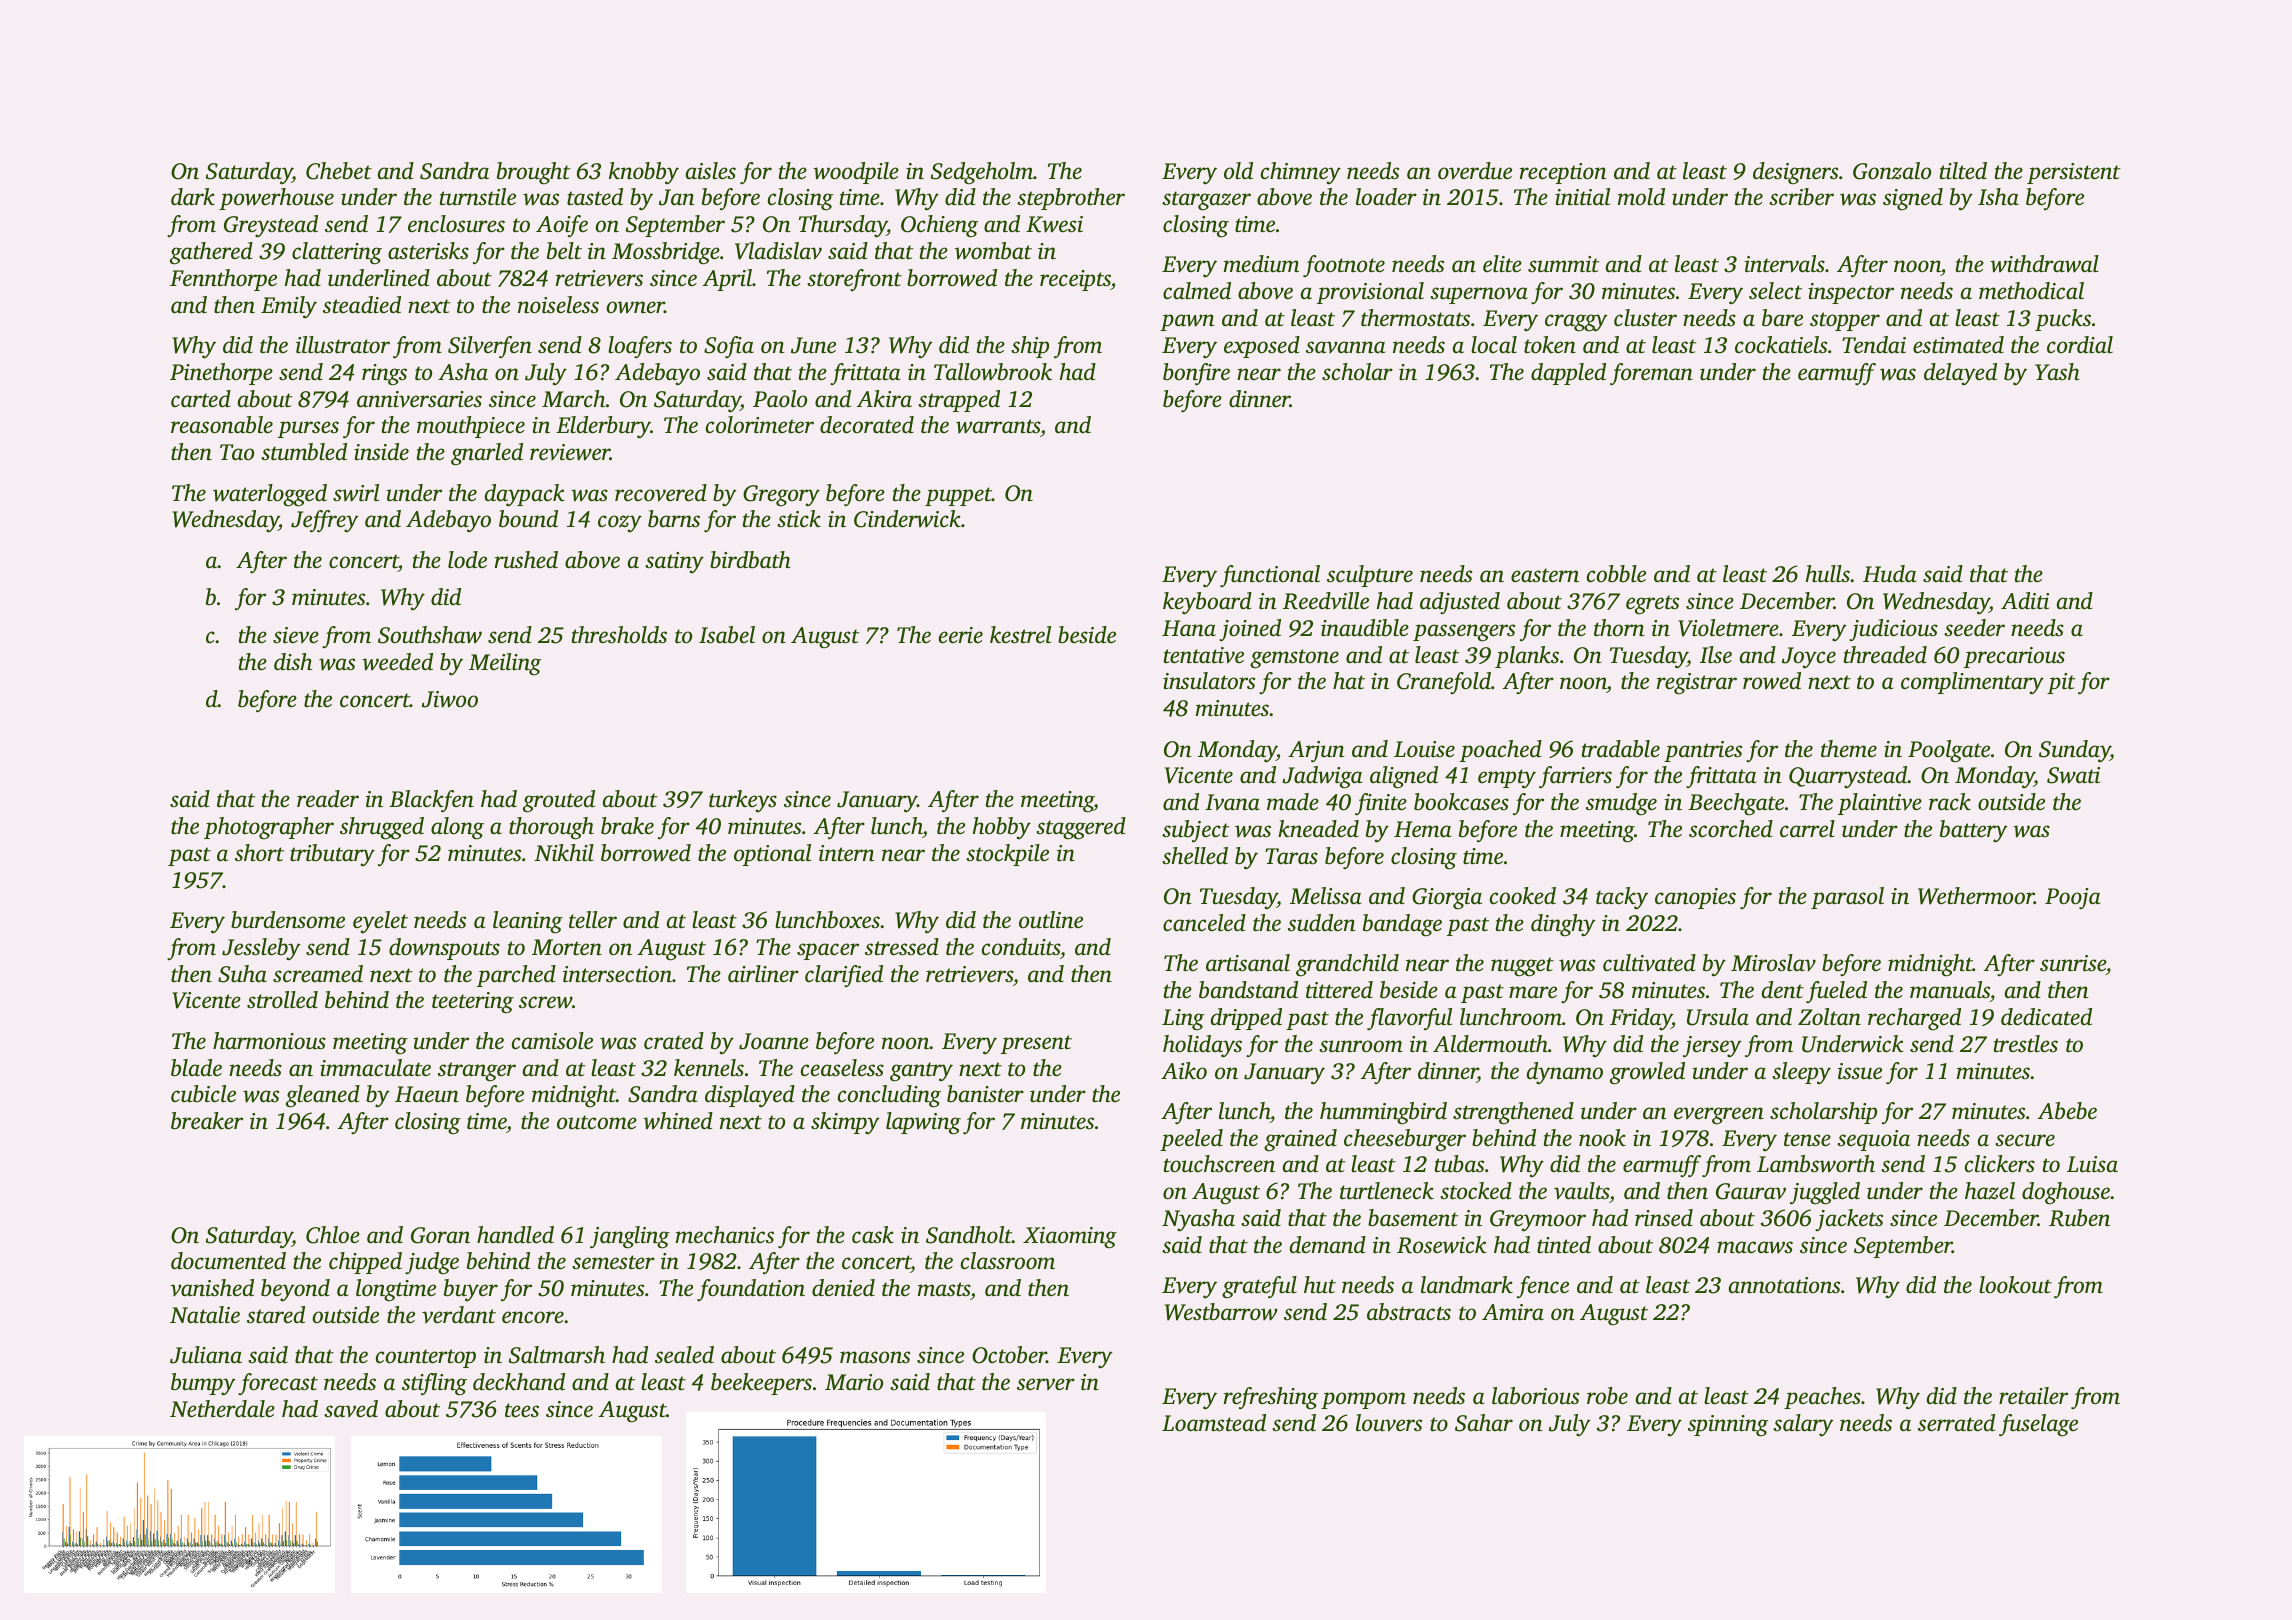 The image size is (2292, 1620). What do you see at coordinates (1803, 1425) in the screenshot?
I see `salary` at bounding box center [1803, 1425].
